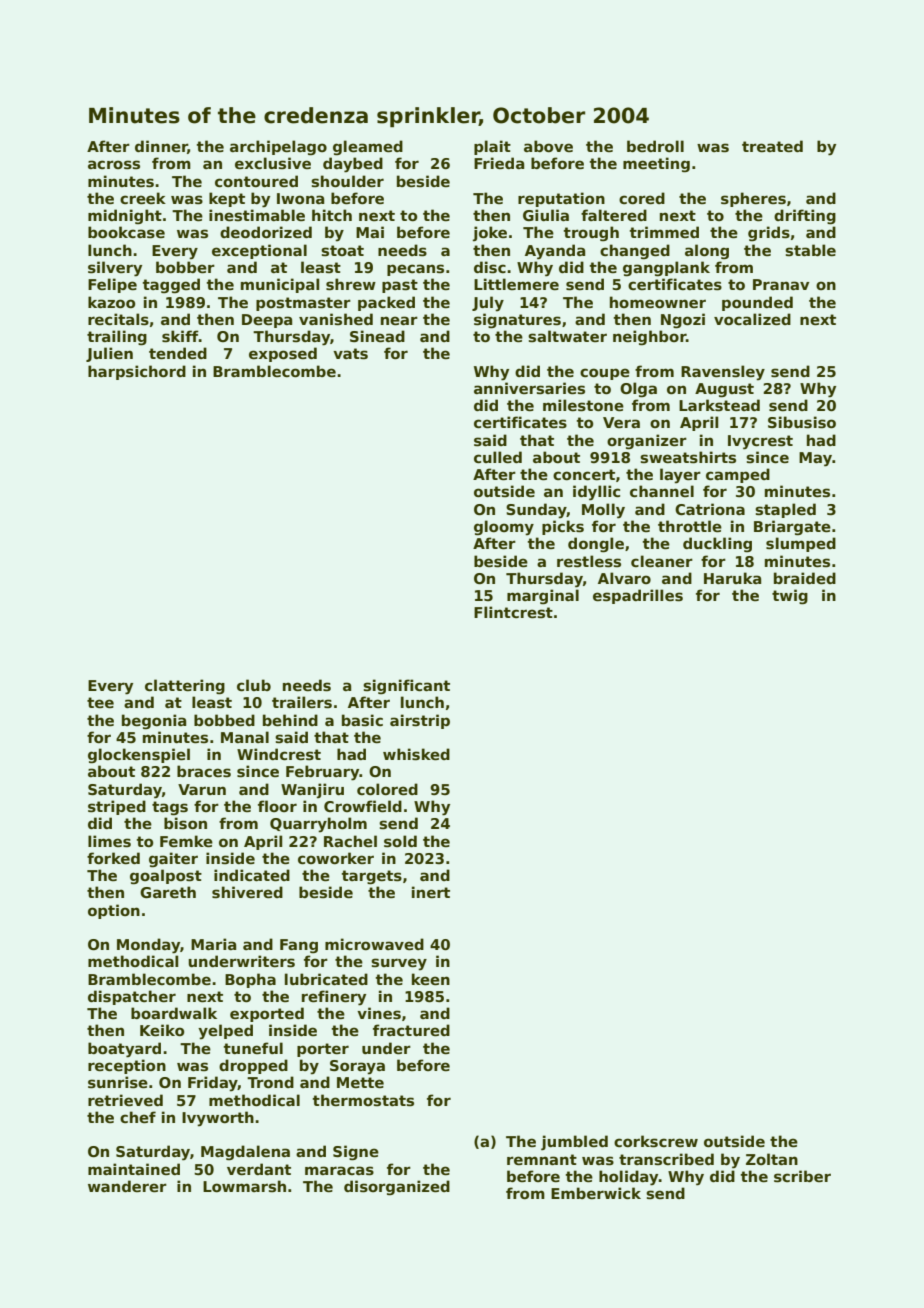 The width and height of the image is (924, 1308). What do you see at coordinates (267, 1014) in the image?
I see `exported` at bounding box center [267, 1014].
